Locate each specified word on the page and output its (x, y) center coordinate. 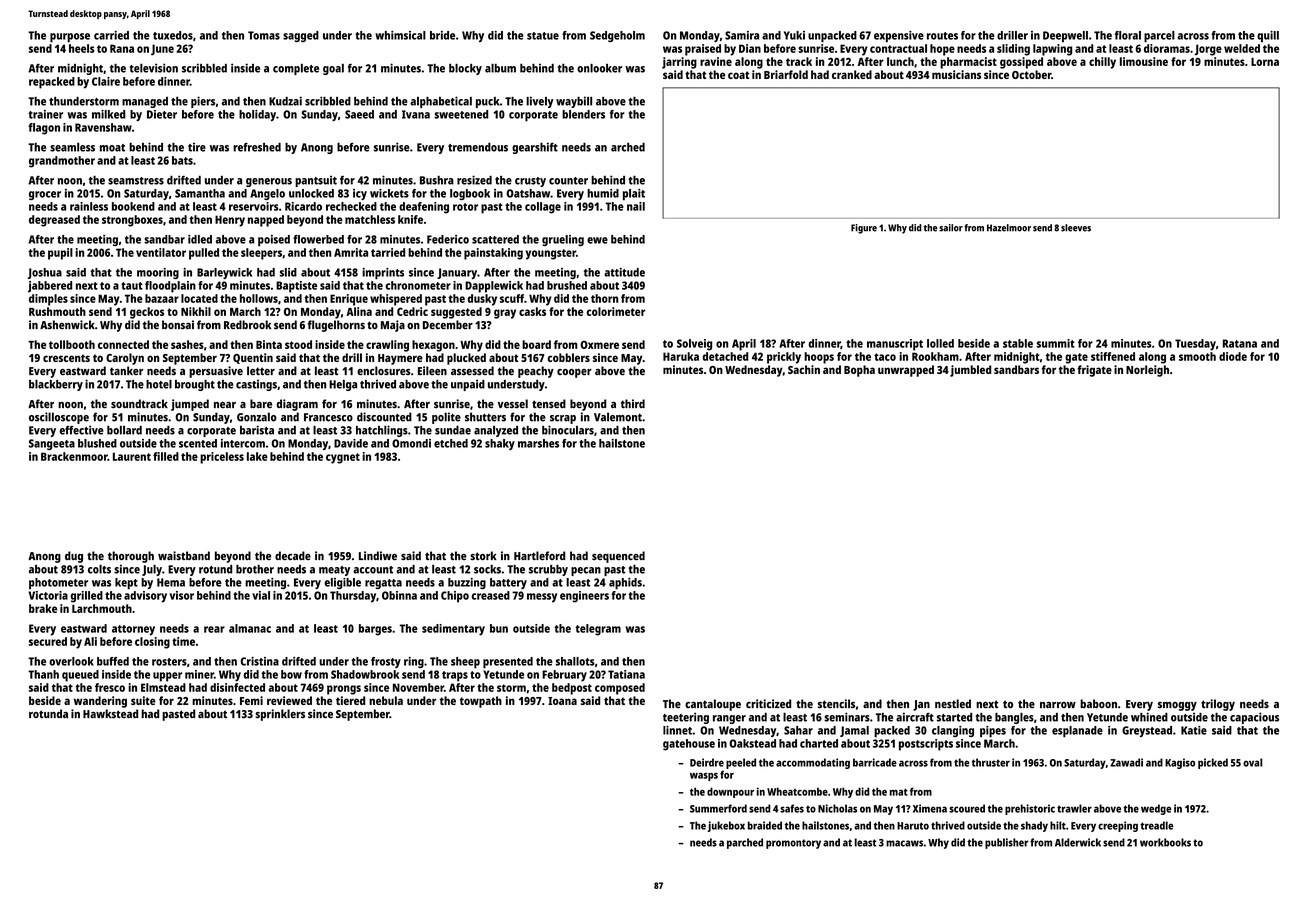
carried (111, 35)
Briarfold (786, 74)
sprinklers (280, 715)
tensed (549, 403)
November (418, 687)
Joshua (44, 273)
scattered (495, 239)
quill (1268, 36)
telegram (598, 630)
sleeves (1076, 228)
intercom (243, 443)
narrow (1058, 705)
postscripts (926, 745)
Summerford (718, 808)
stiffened (1113, 356)
